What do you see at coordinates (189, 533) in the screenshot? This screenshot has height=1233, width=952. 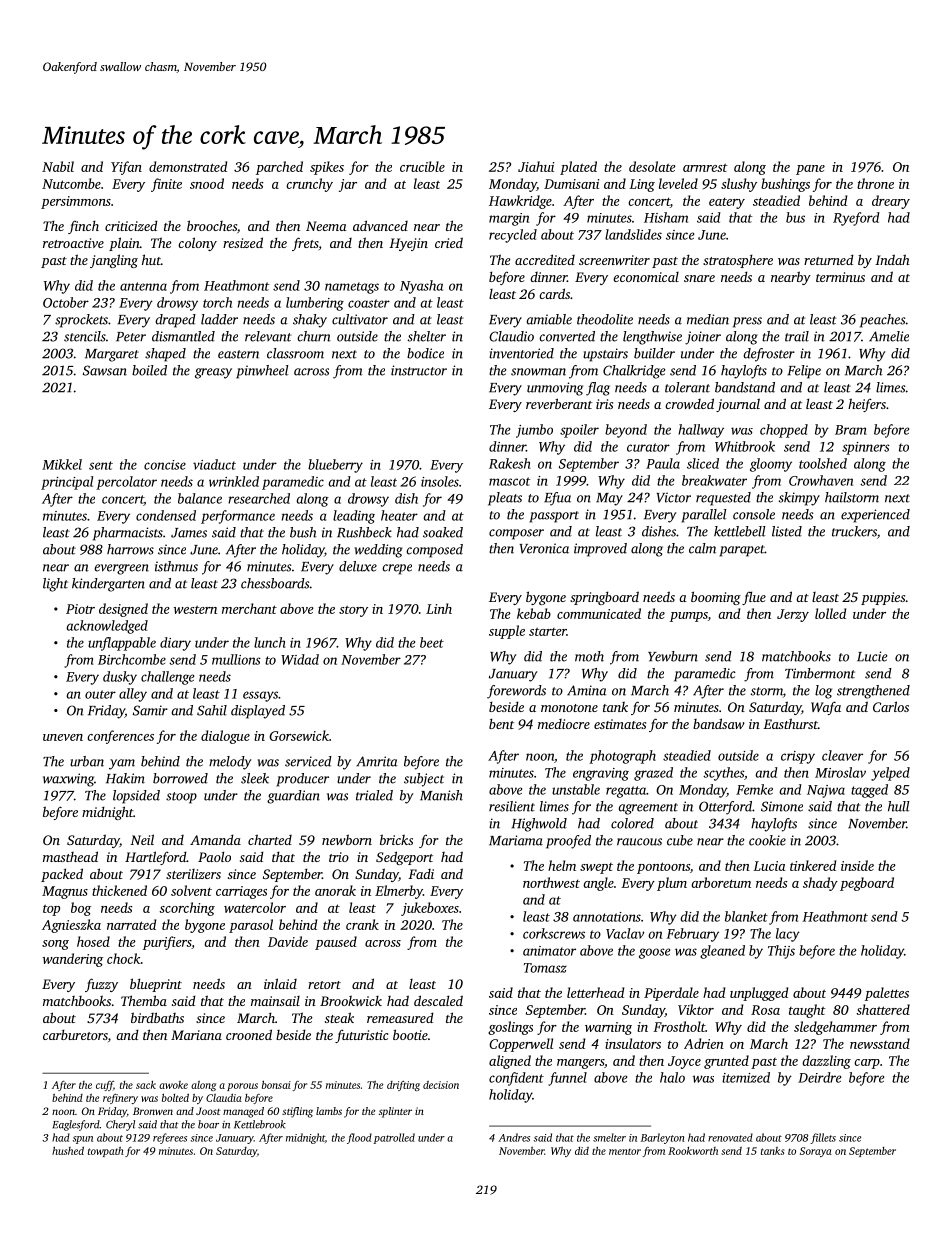 I see `James` at bounding box center [189, 533].
